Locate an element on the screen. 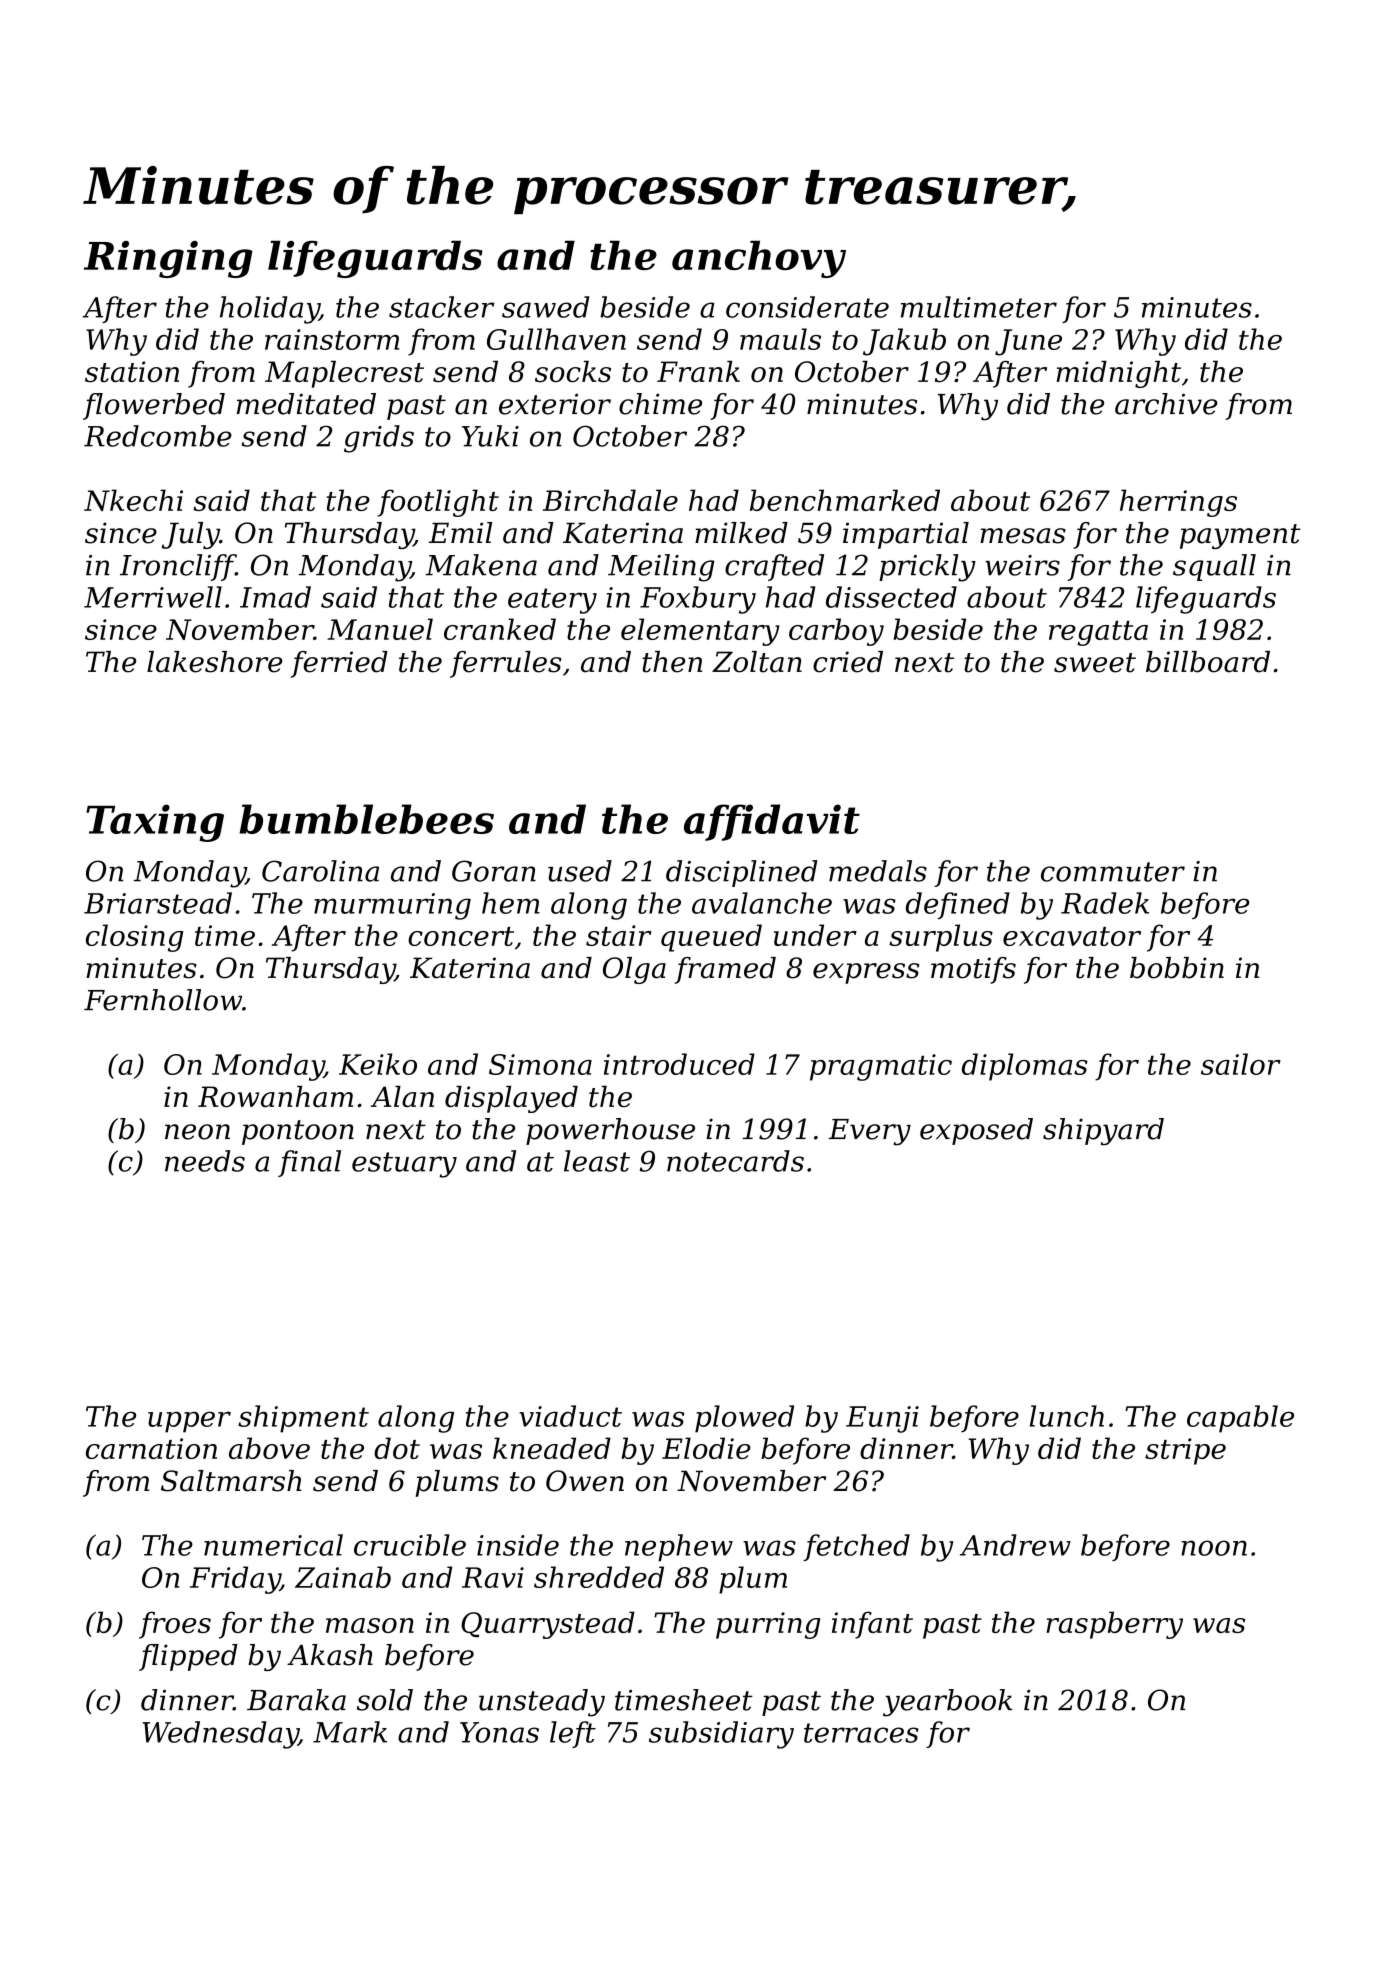 The height and width of the screenshot is (1969, 1386). sweet is located at coordinates (1095, 663).
